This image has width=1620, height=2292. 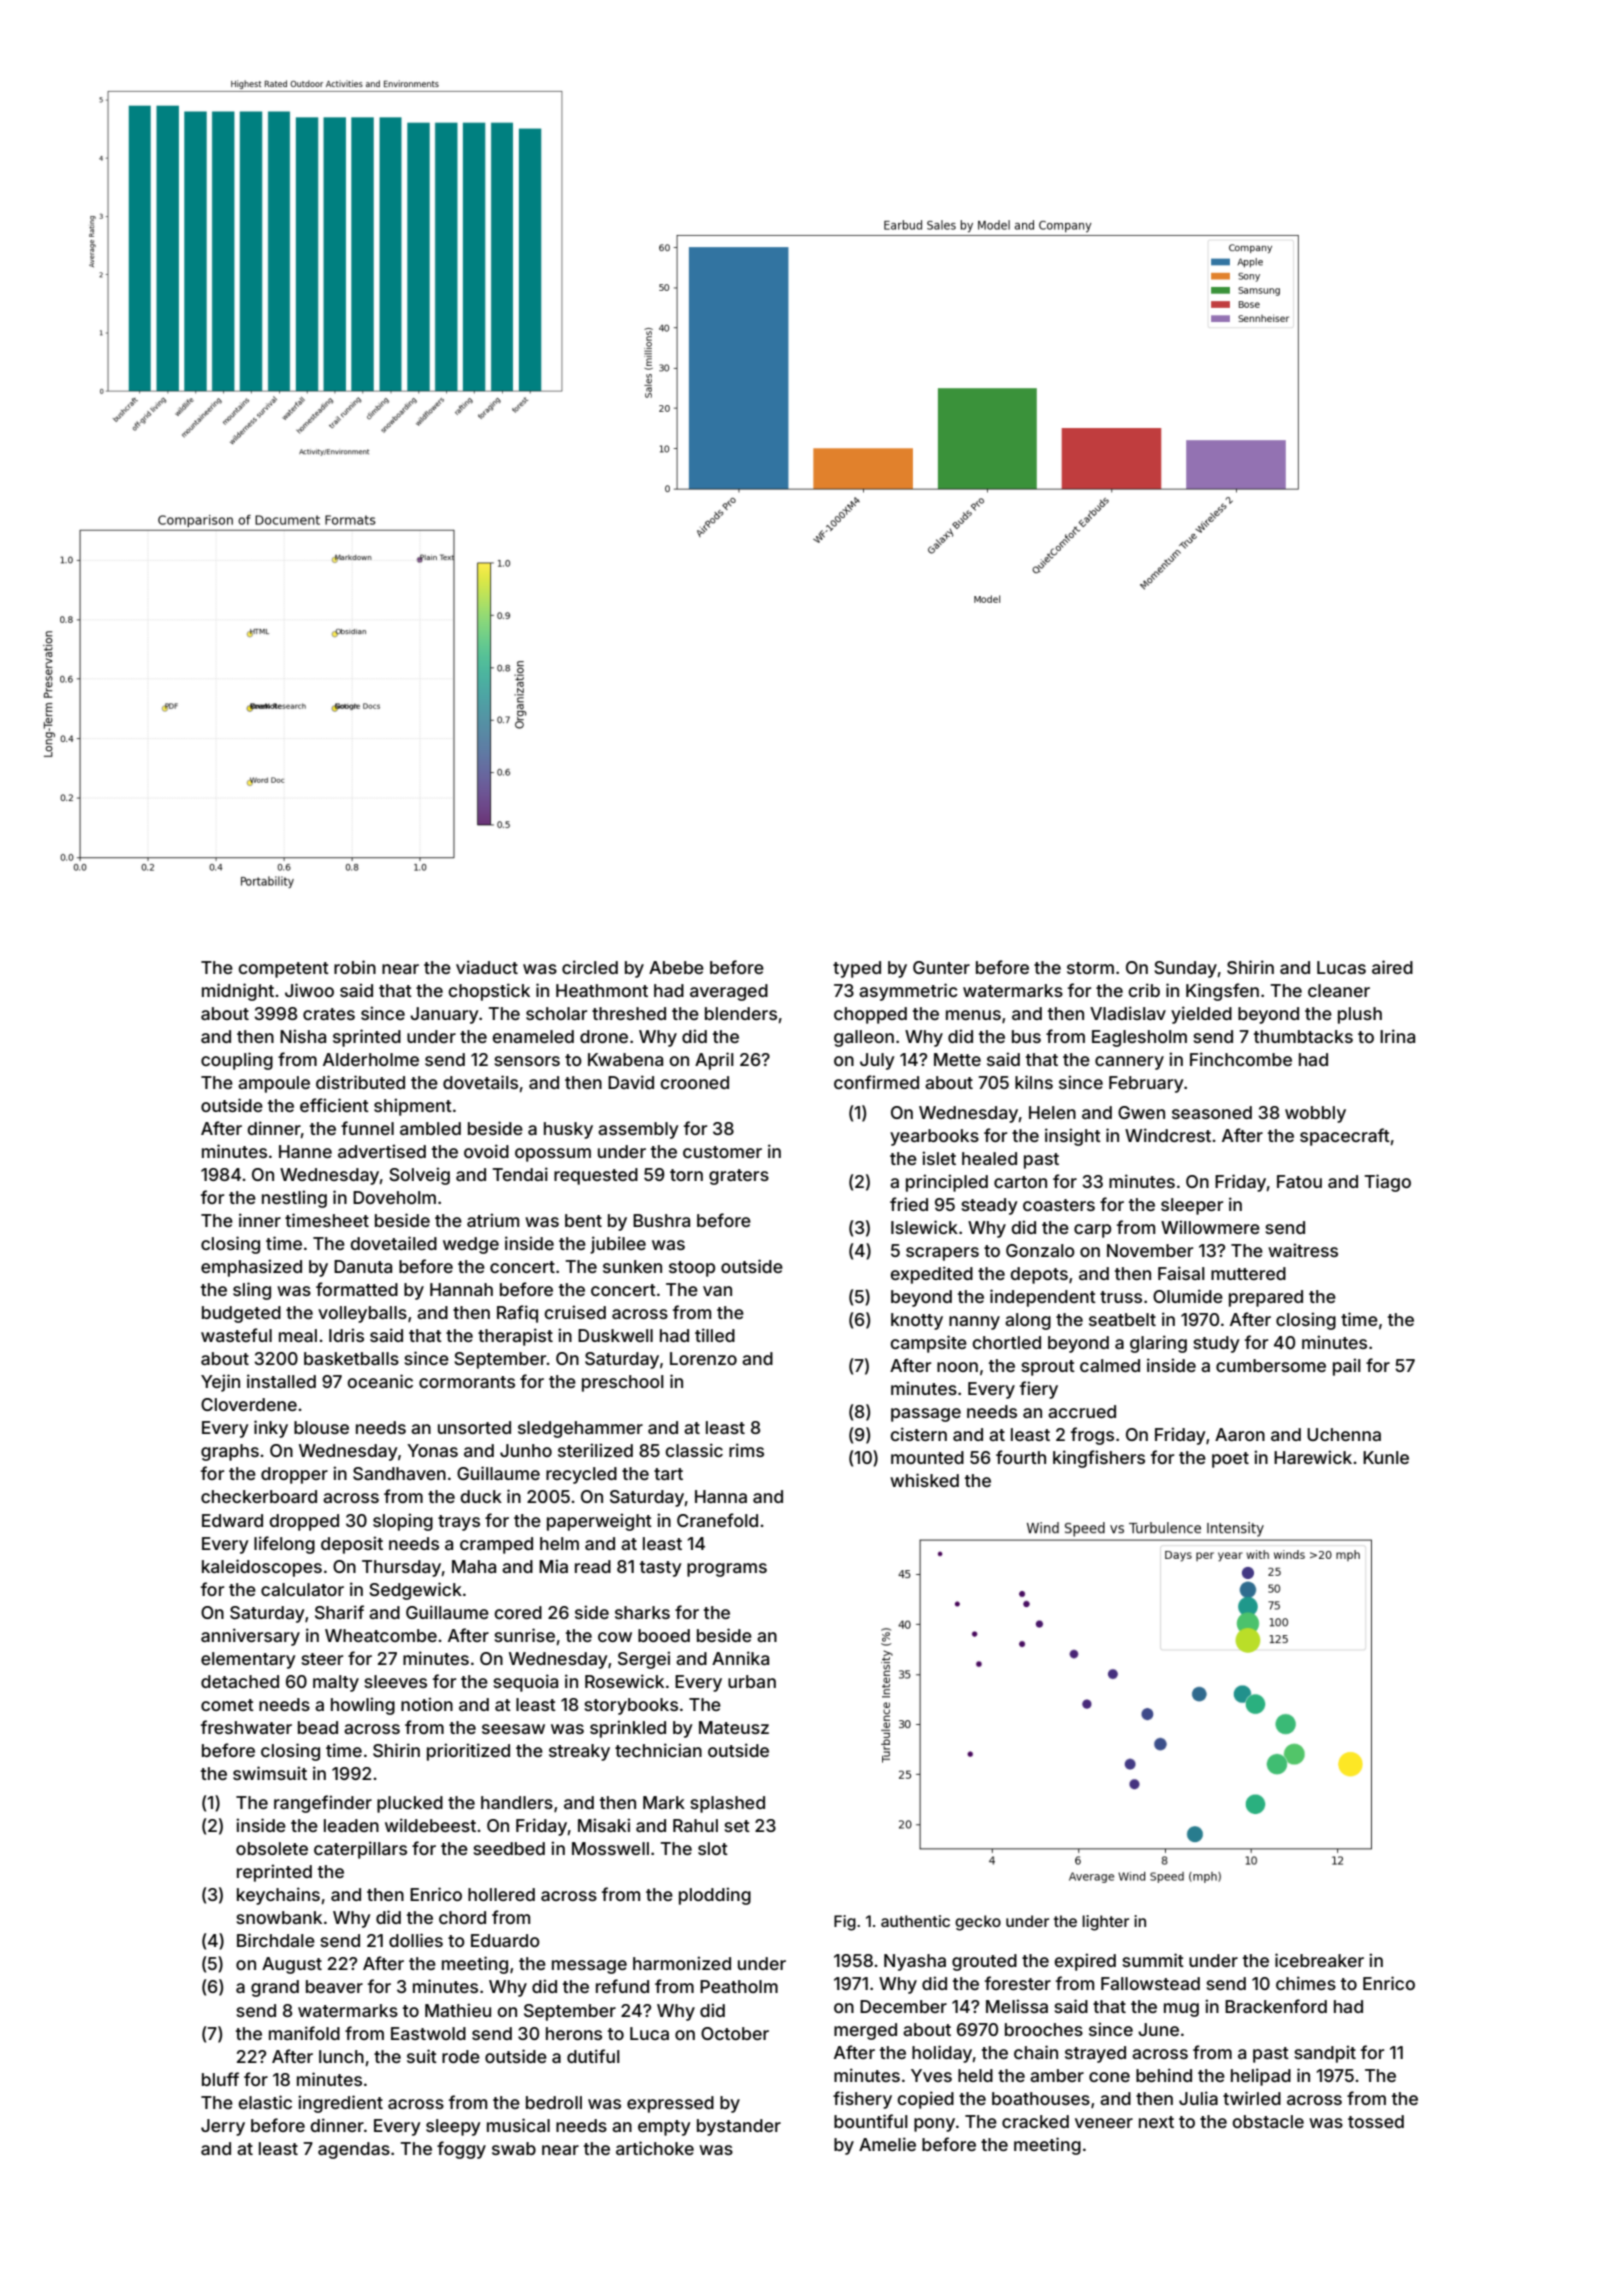 What do you see at coordinates (276, 1940) in the image?
I see `Birchdale` at bounding box center [276, 1940].
